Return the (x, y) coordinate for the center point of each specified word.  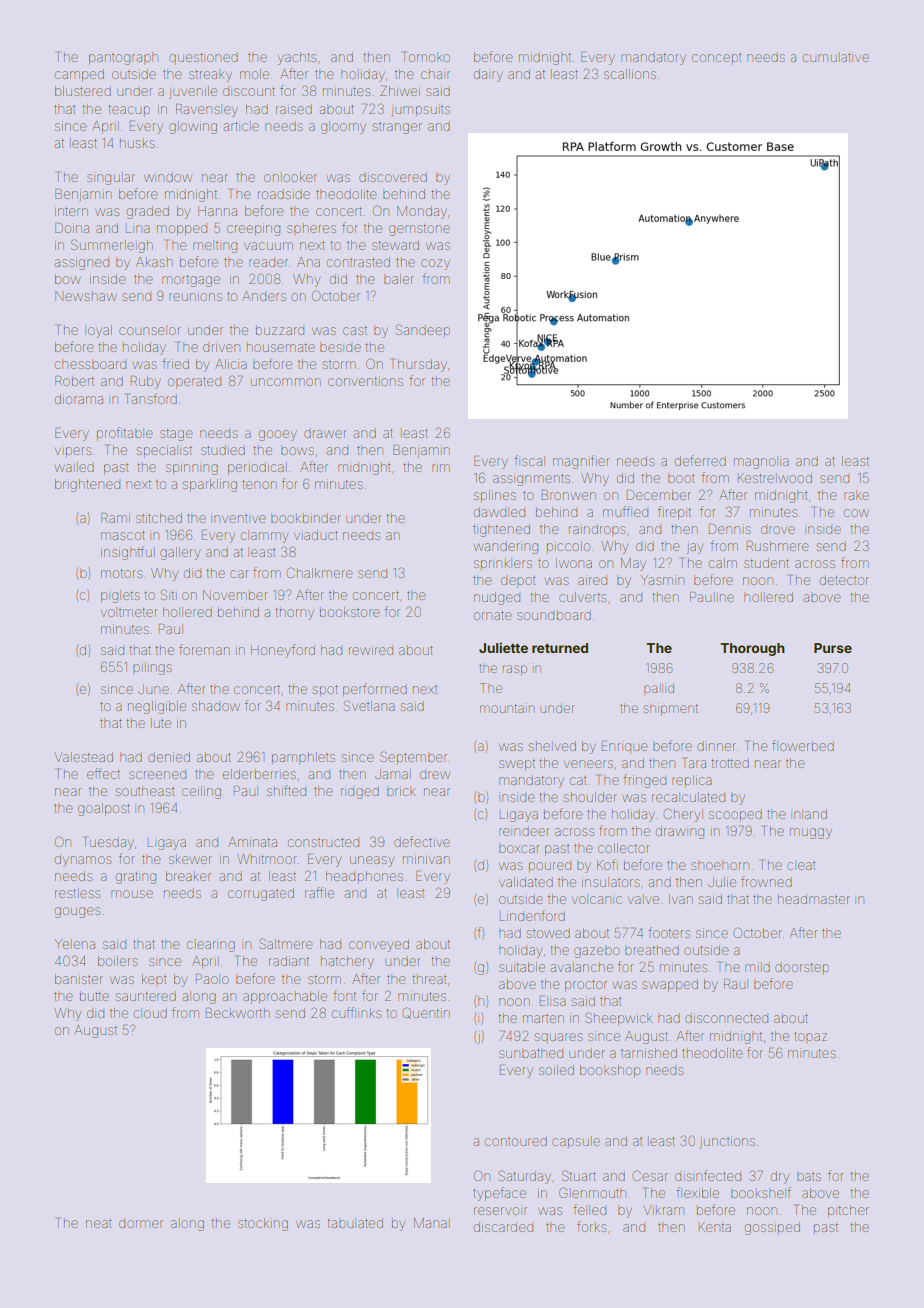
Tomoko (427, 57)
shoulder (590, 797)
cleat (801, 865)
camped (79, 75)
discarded (503, 1227)
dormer (141, 1224)
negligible (157, 707)
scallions (630, 74)
